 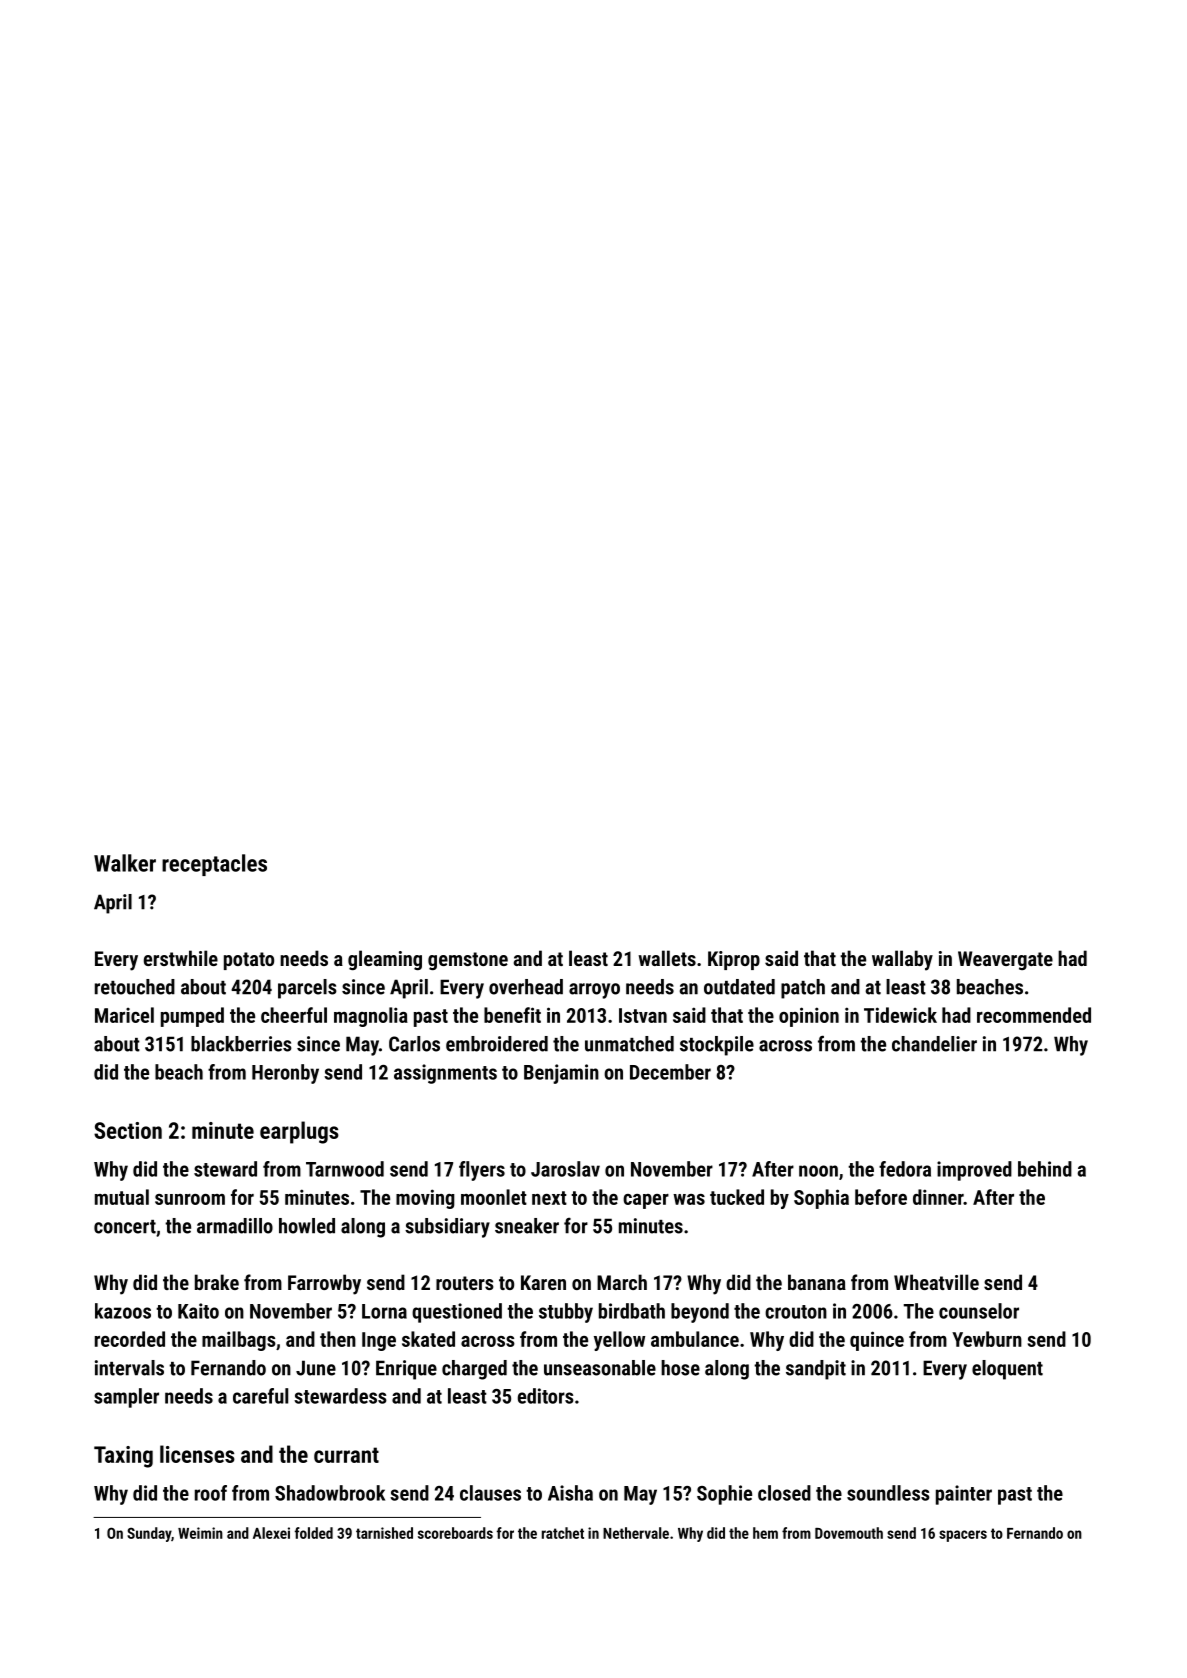 What do you see at coordinates (667, 958) in the screenshot?
I see `wallets` at bounding box center [667, 958].
